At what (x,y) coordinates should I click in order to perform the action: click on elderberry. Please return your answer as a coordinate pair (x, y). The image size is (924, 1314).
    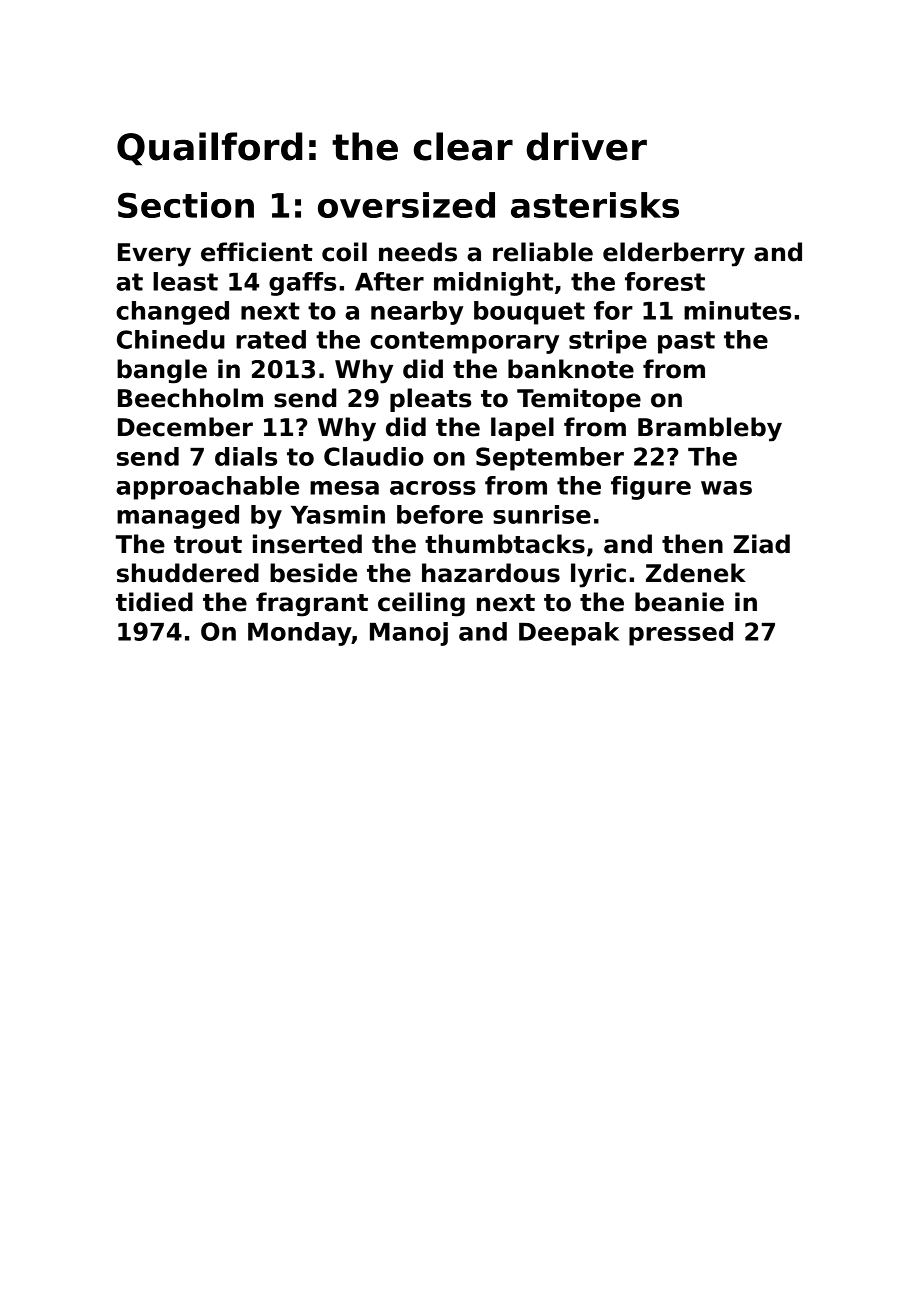
    Looking at the image, I should click on (674, 254).
